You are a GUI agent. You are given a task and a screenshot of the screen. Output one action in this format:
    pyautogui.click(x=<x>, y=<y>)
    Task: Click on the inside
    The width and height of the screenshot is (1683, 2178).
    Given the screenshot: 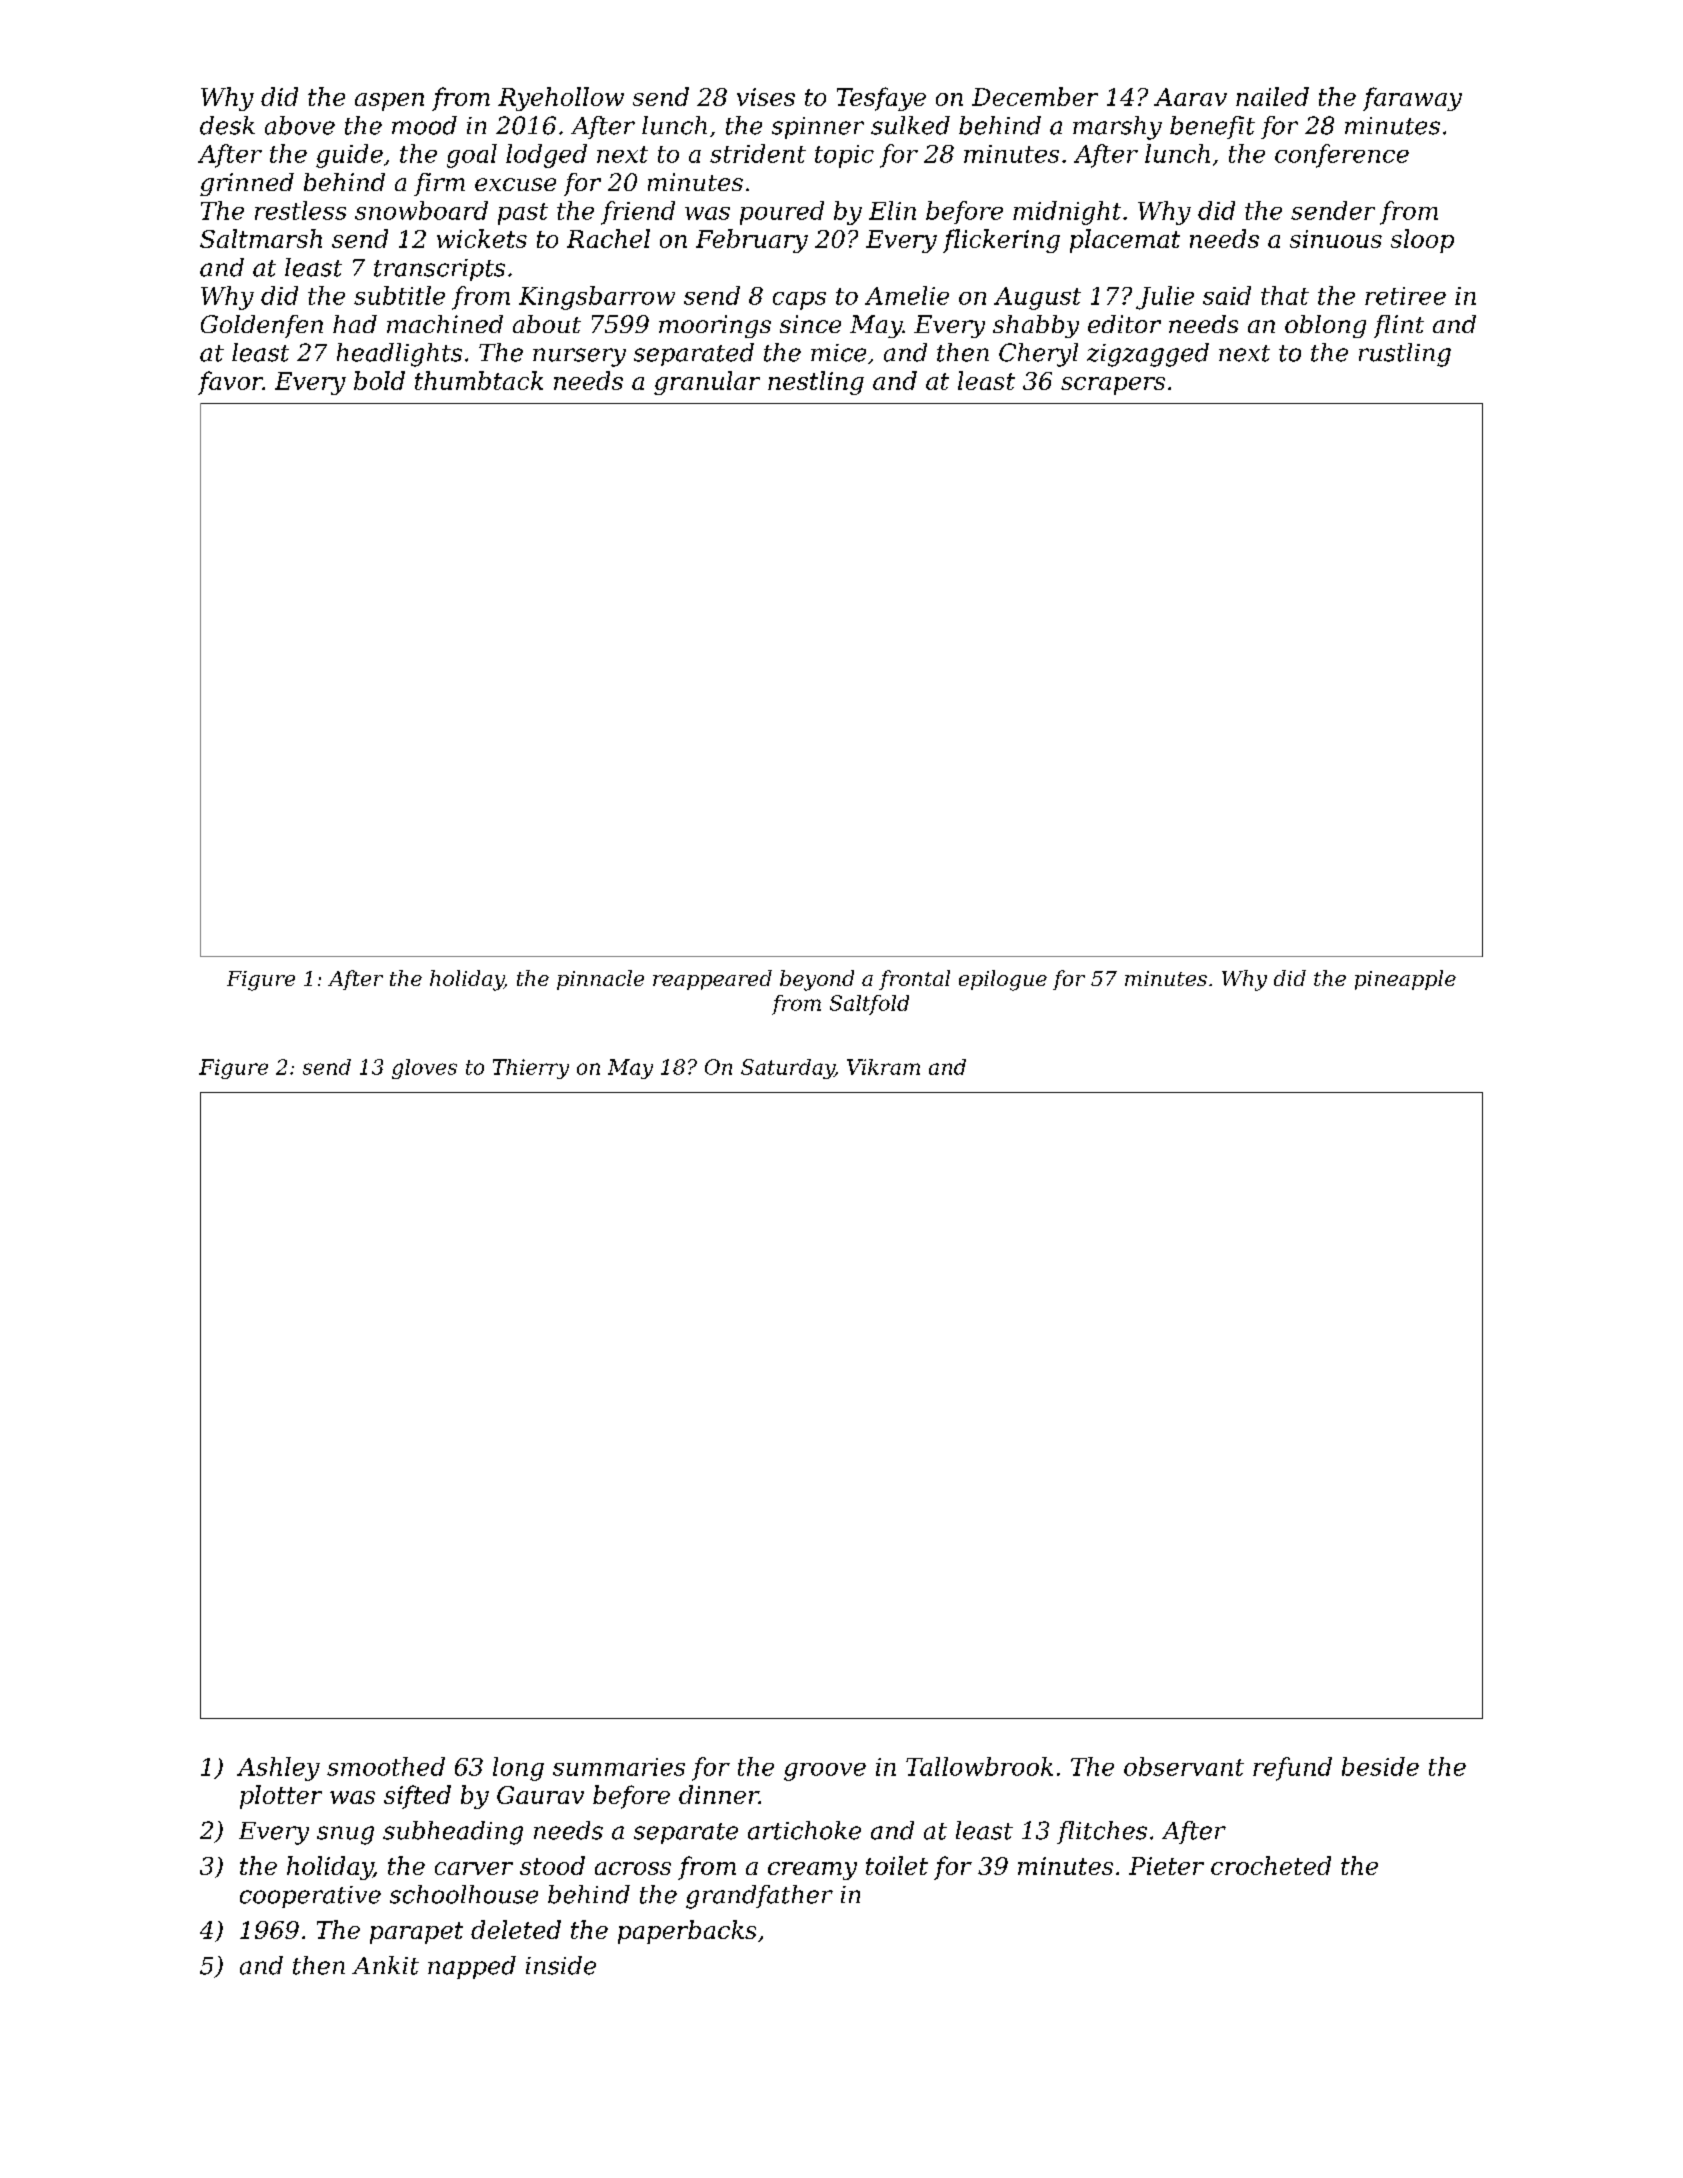 What is the action you would take?
    pyautogui.click(x=561, y=1965)
